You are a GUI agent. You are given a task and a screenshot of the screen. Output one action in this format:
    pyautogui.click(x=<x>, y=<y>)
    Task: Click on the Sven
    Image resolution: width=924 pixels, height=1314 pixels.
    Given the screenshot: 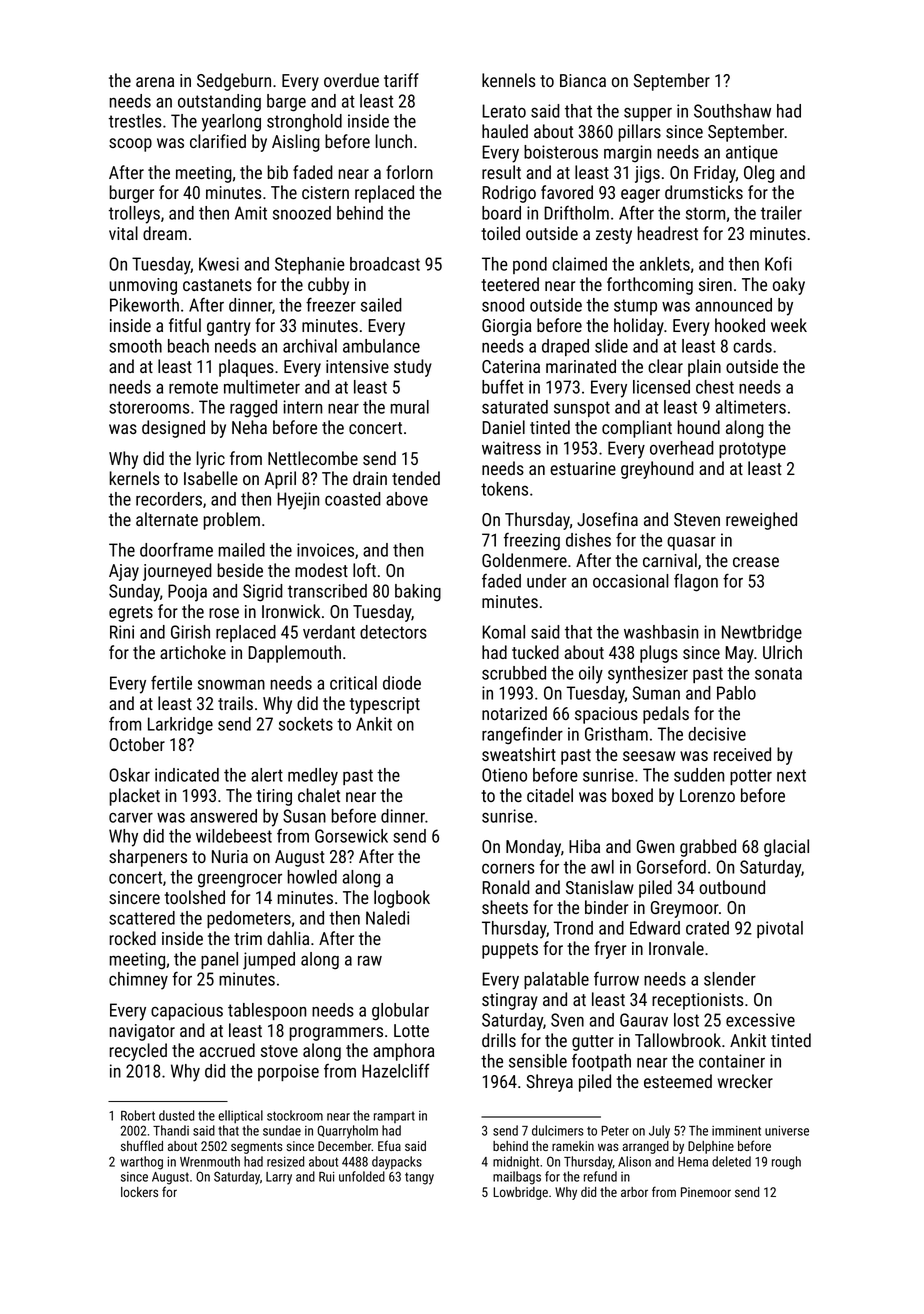 What is the action you would take?
    pyautogui.click(x=567, y=1020)
